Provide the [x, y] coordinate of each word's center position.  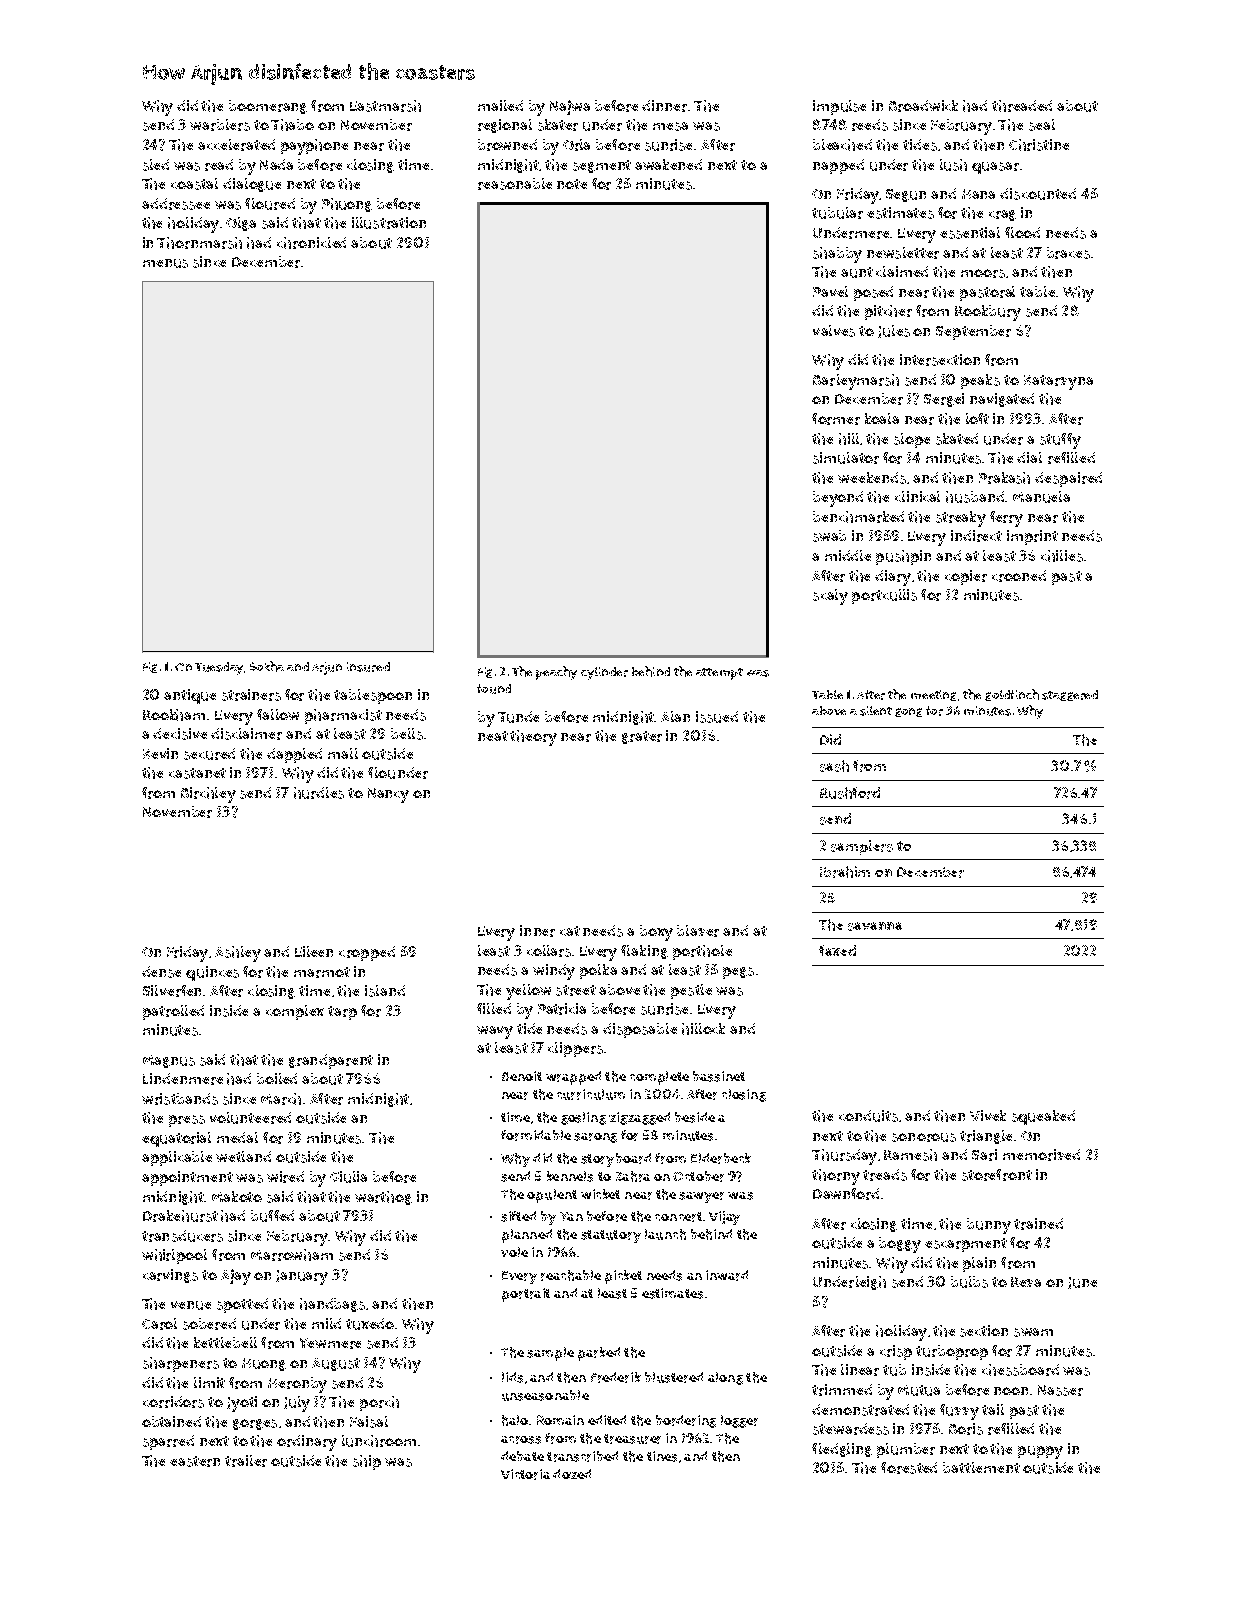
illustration [389, 223]
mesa [670, 126]
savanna [875, 926]
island [385, 991]
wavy [495, 1032]
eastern [195, 1461]
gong [908, 712]
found [494, 689]
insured [368, 667]
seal [1042, 125]
